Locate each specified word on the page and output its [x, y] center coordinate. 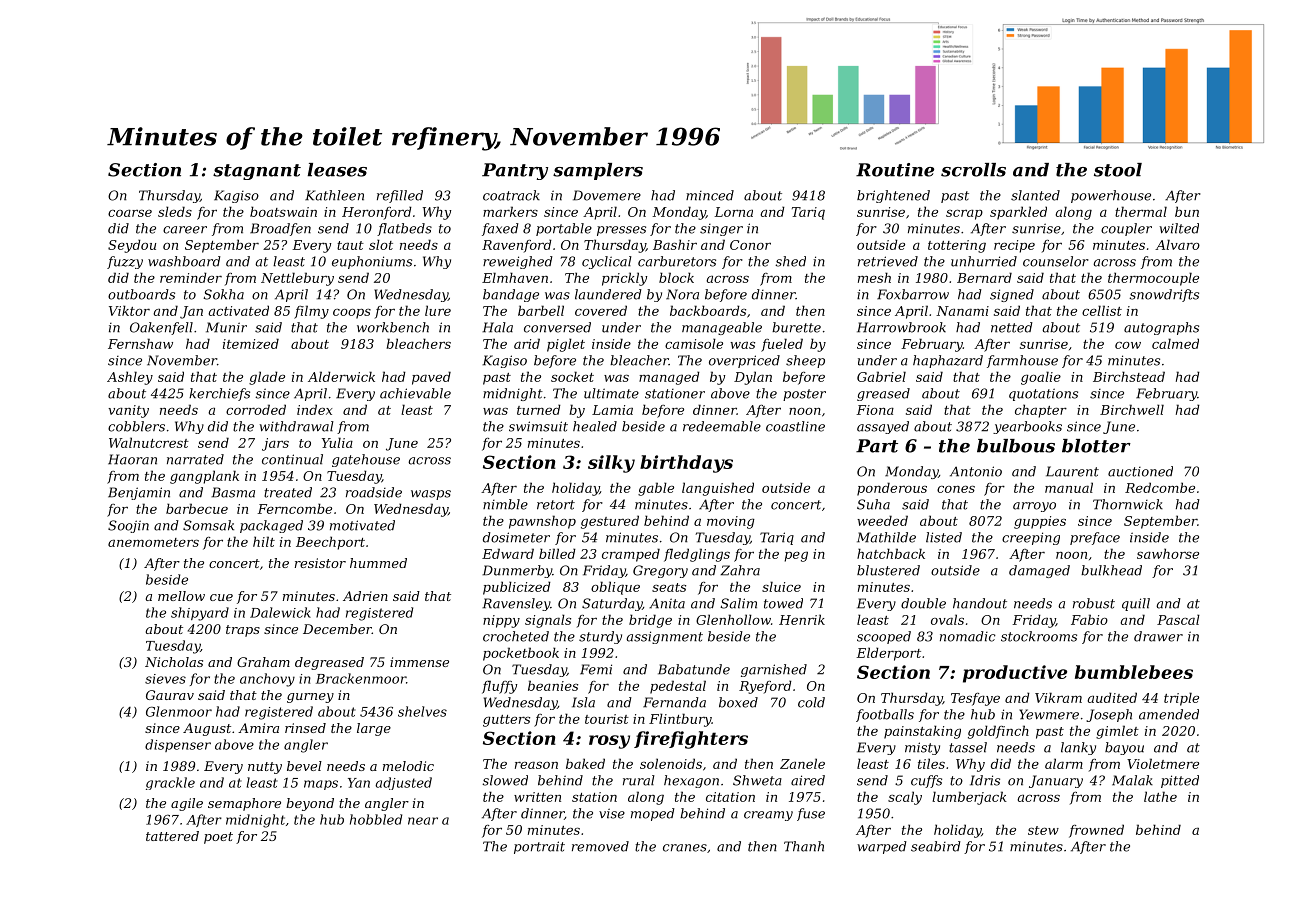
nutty [265, 768]
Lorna [733, 212]
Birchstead [1129, 376]
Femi [596, 669]
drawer [1158, 636]
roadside [374, 492]
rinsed [305, 728]
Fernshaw [140, 343]
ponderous [892, 489]
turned [539, 409]
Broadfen [280, 229]
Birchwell [1132, 409]
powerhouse [1111, 196]
